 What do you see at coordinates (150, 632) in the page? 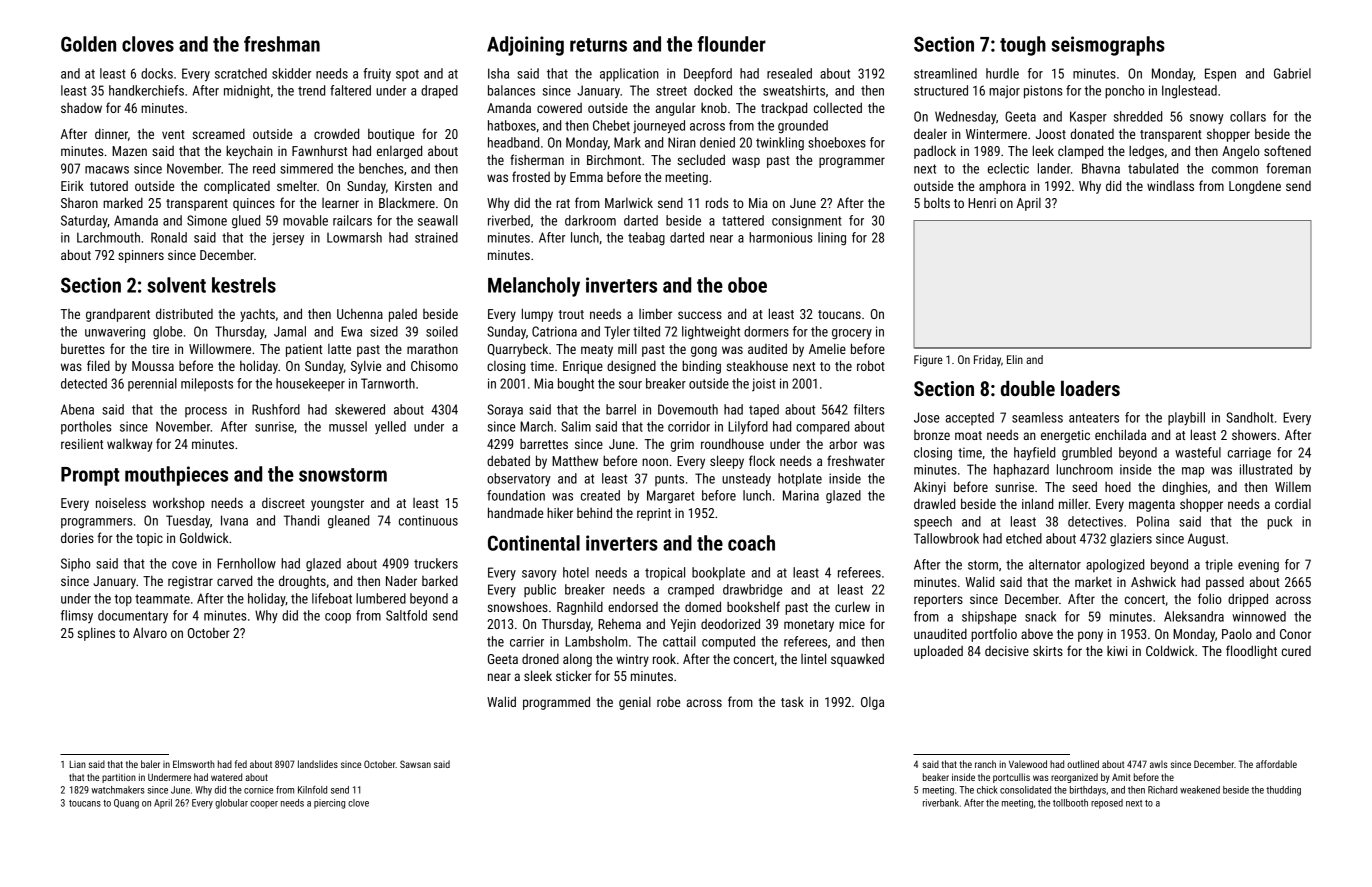
I see `Alvaro` at bounding box center [150, 632].
